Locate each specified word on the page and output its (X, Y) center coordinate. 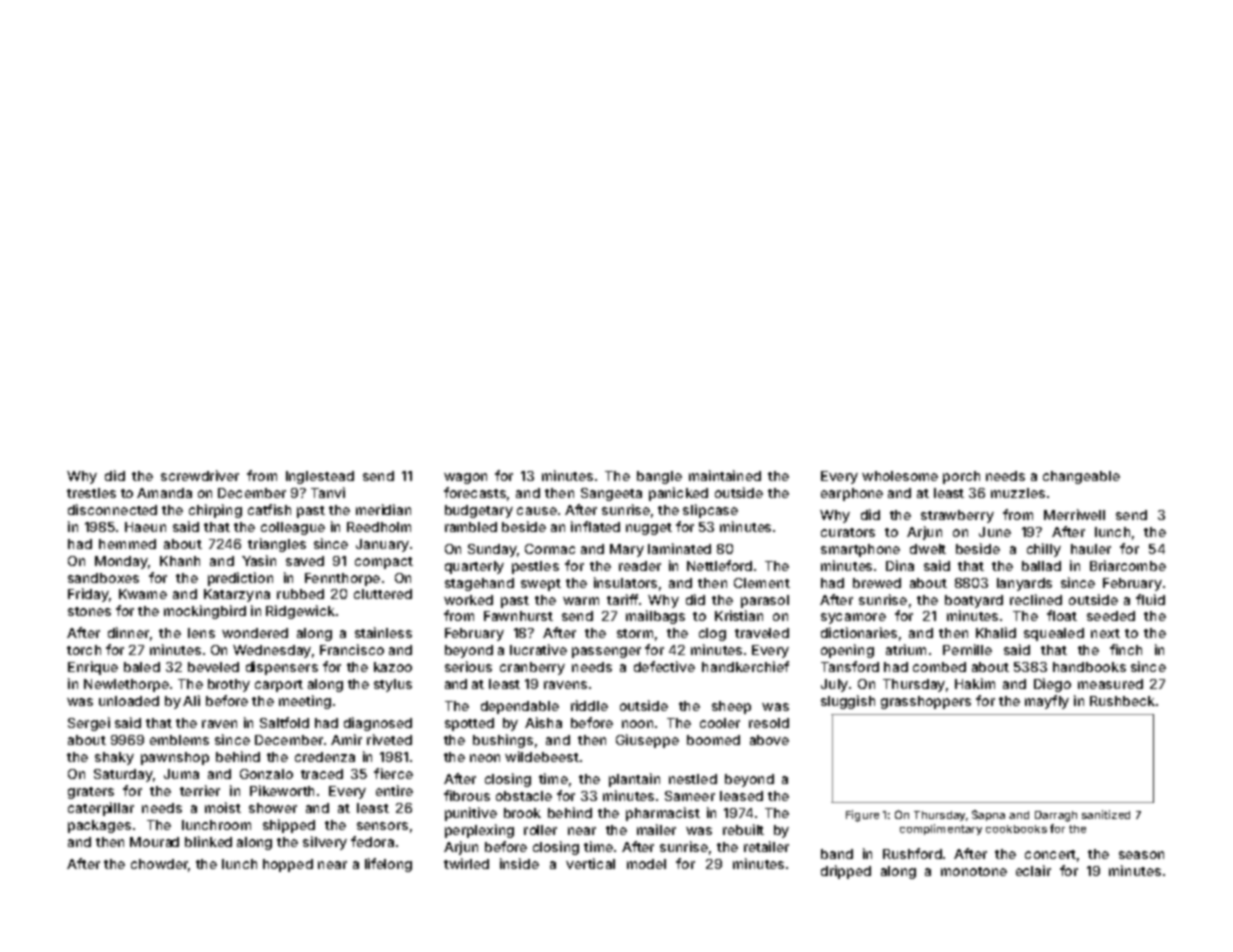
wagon (465, 478)
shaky (114, 758)
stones (89, 611)
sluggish (848, 702)
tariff (622, 599)
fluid (1150, 599)
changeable (1081, 477)
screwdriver (200, 475)
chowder (159, 864)
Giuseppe (647, 741)
